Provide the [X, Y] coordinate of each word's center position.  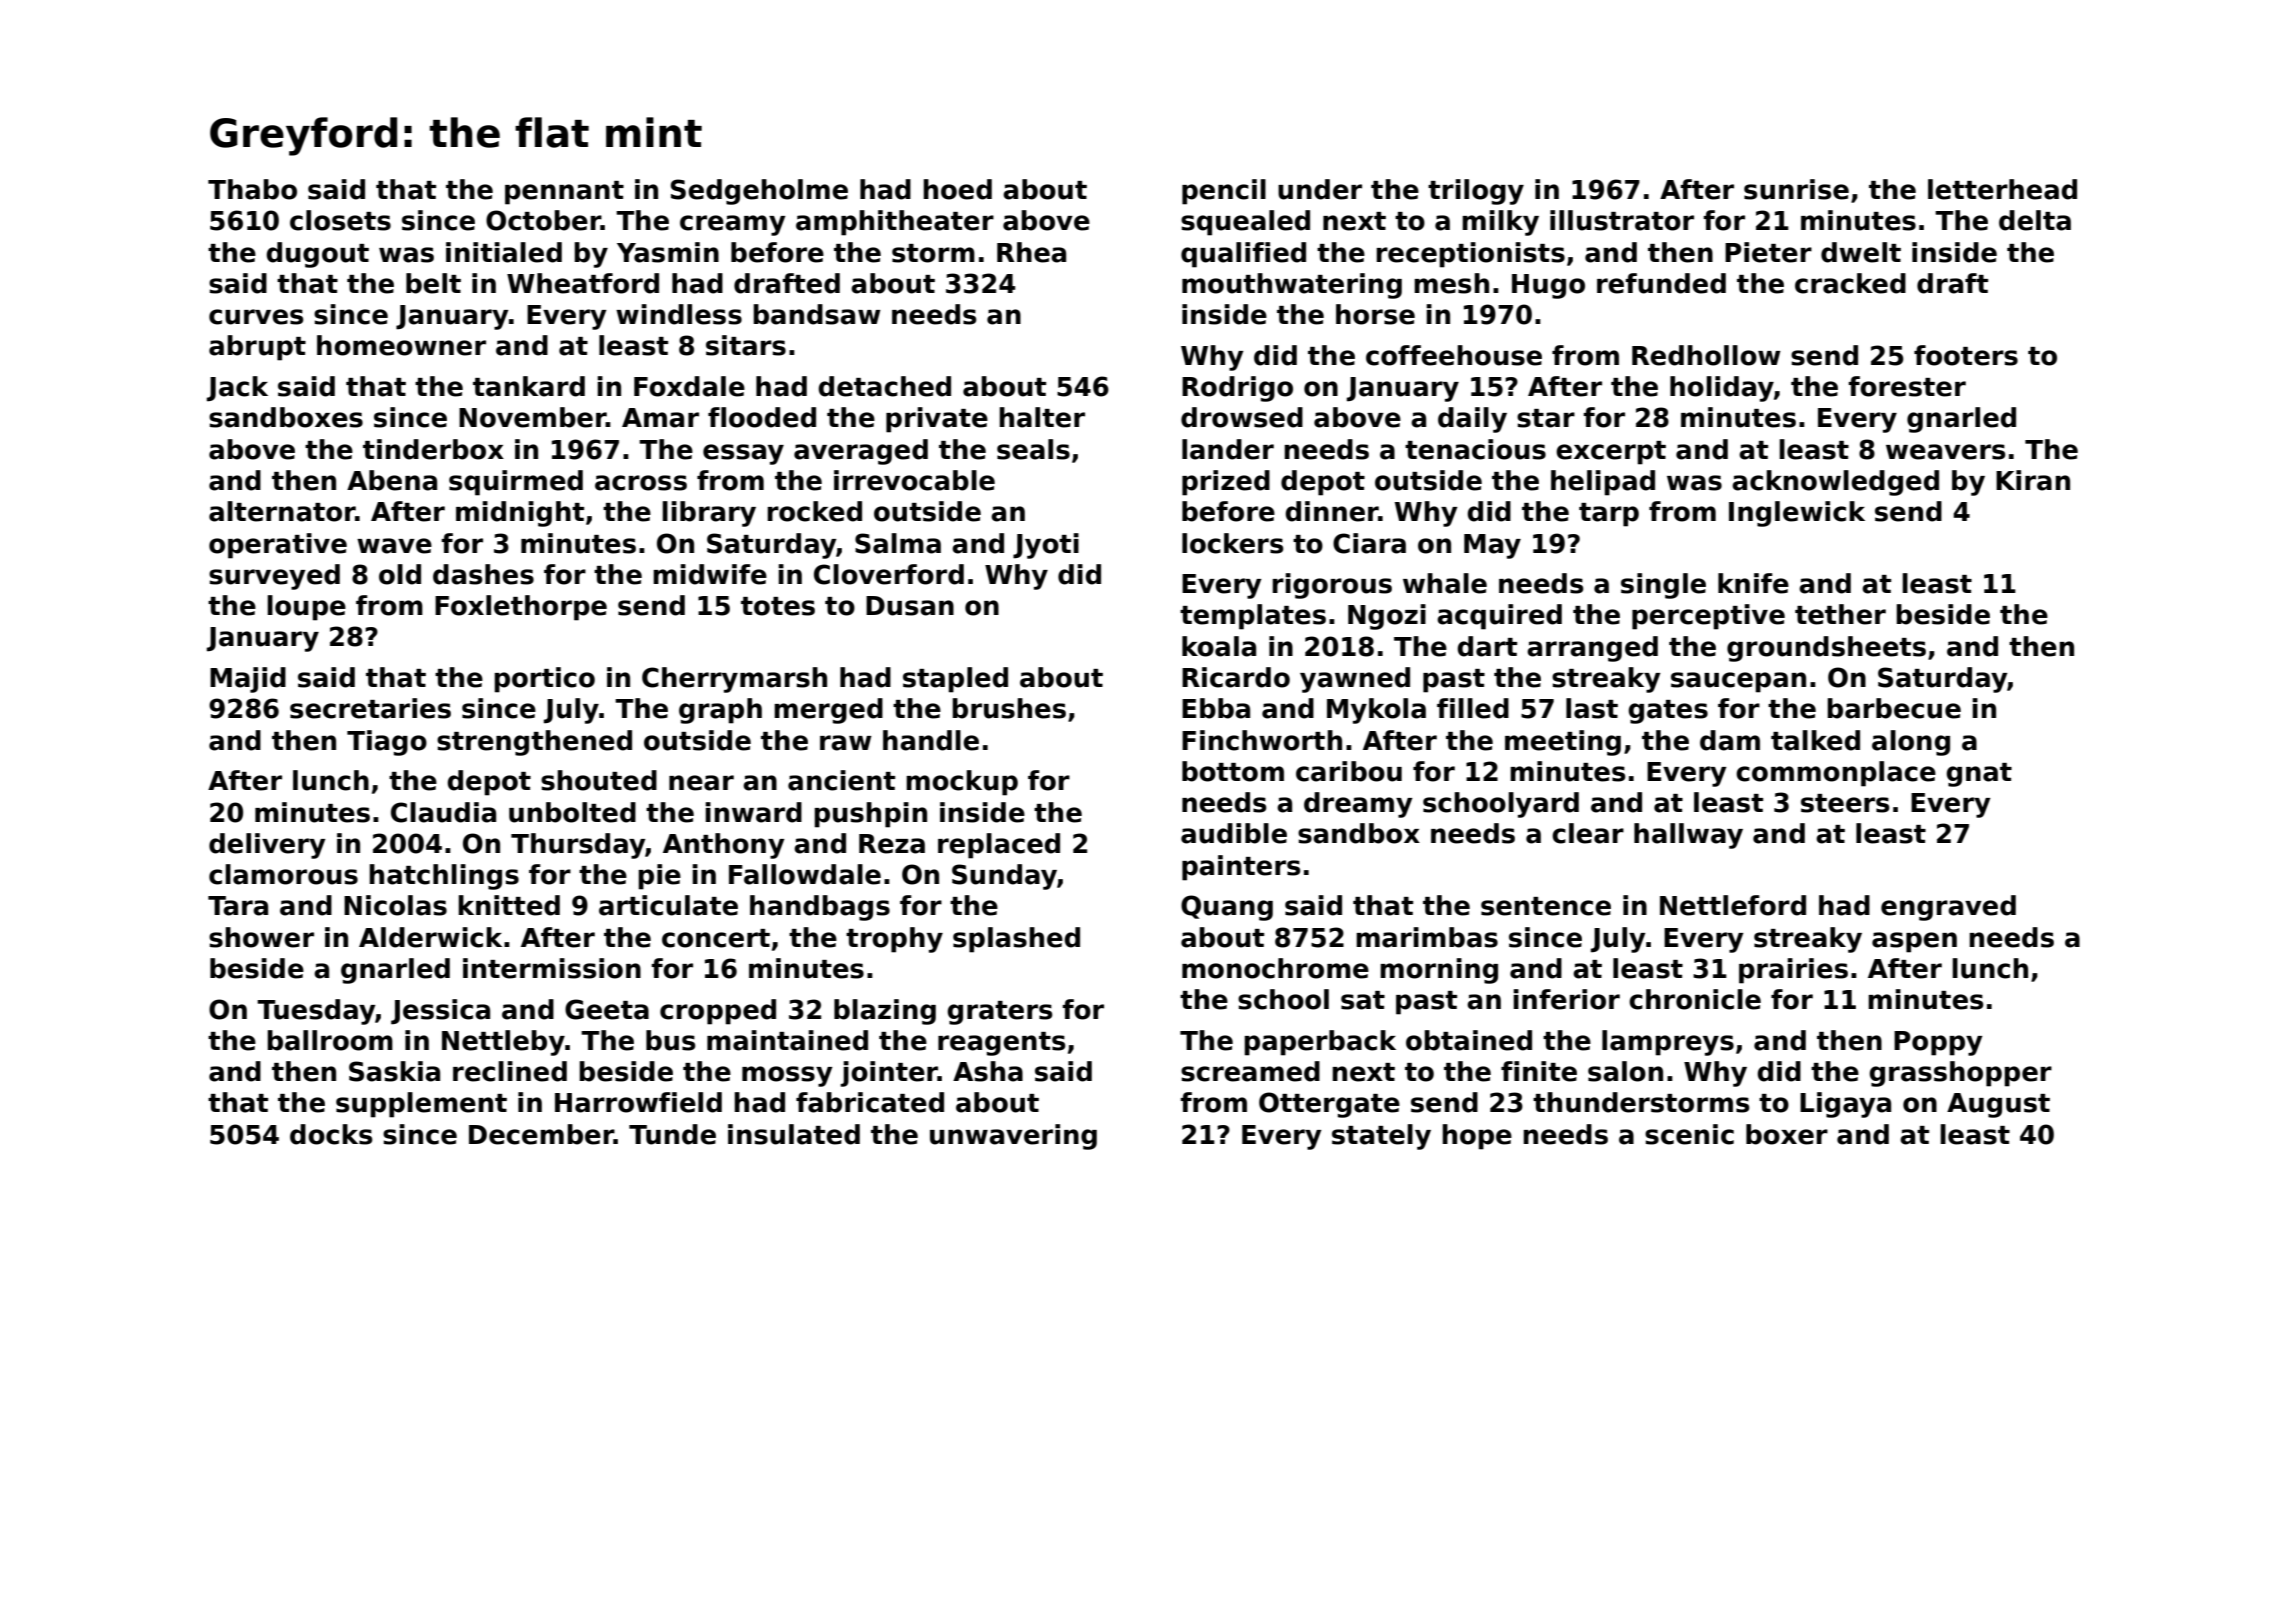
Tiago [387, 743]
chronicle [1695, 999]
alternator [282, 511]
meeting [1563, 743]
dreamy [1358, 805]
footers [1966, 355]
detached [884, 386]
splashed [1016, 940]
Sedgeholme [759, 192]
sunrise [1796, 189]
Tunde [672, 1134]
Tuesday [316, 1012]
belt [433, 283]
